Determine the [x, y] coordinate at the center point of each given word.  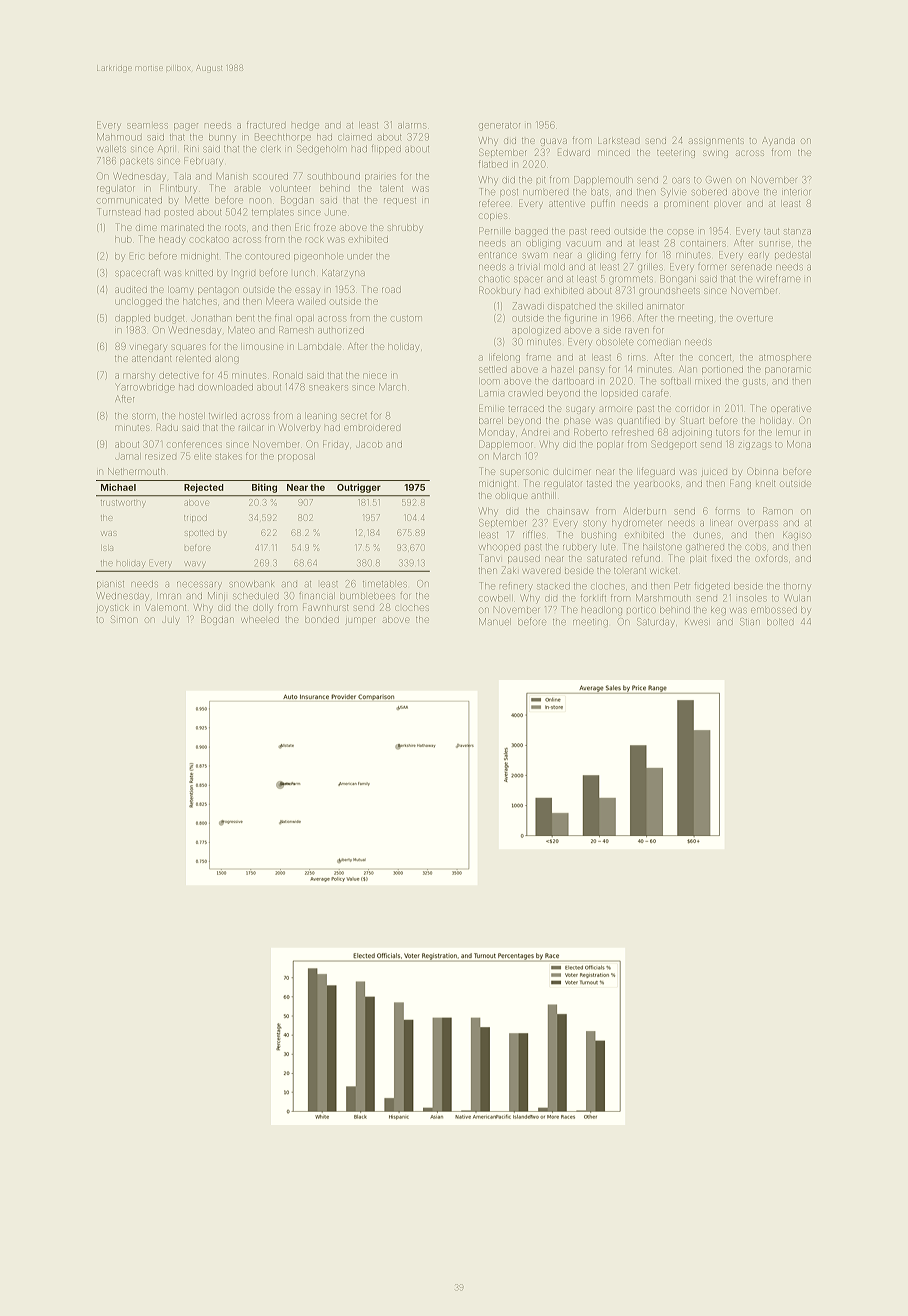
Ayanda [778, 141]
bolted [780, 622]
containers [703, 244]
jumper [360, 621]
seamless [148, 126]
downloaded [225, 388]
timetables [385, 584]
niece [375, 376]
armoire [616, 409]
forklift [593, 598]
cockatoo [210, 240]
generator [499, 126]
